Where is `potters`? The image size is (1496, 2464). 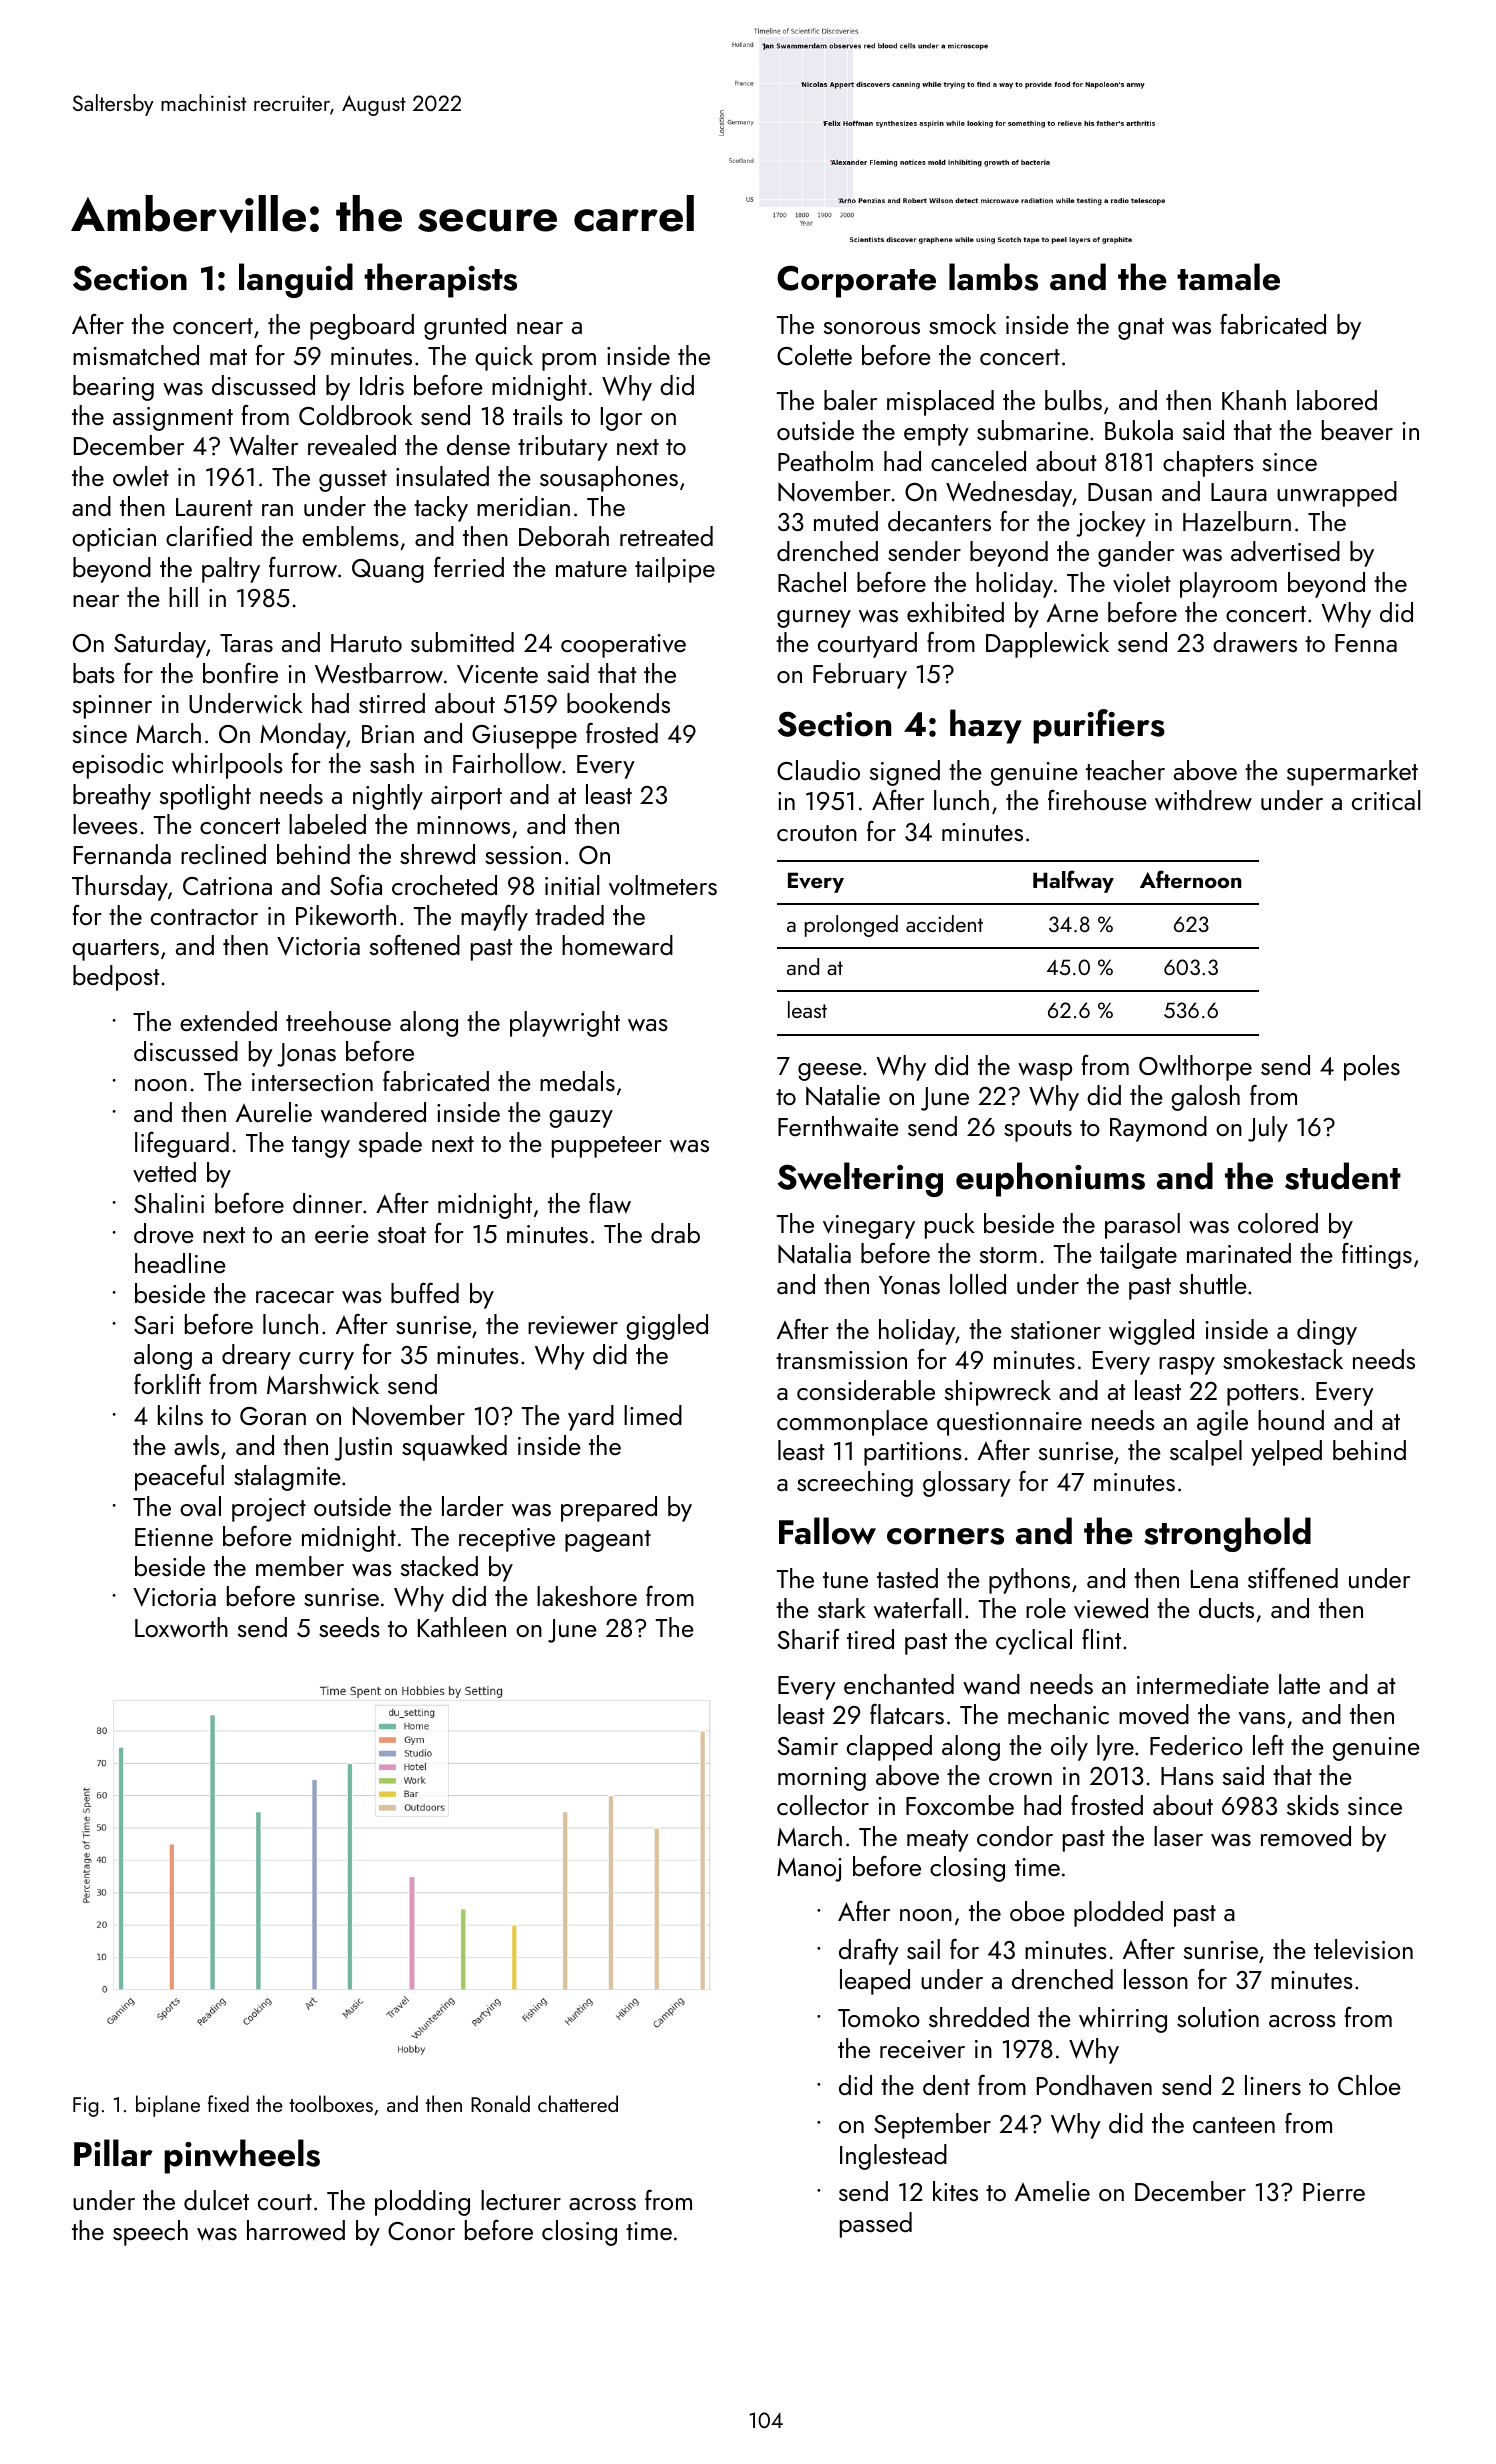 potters is located at coordinates (1263, 1395).
